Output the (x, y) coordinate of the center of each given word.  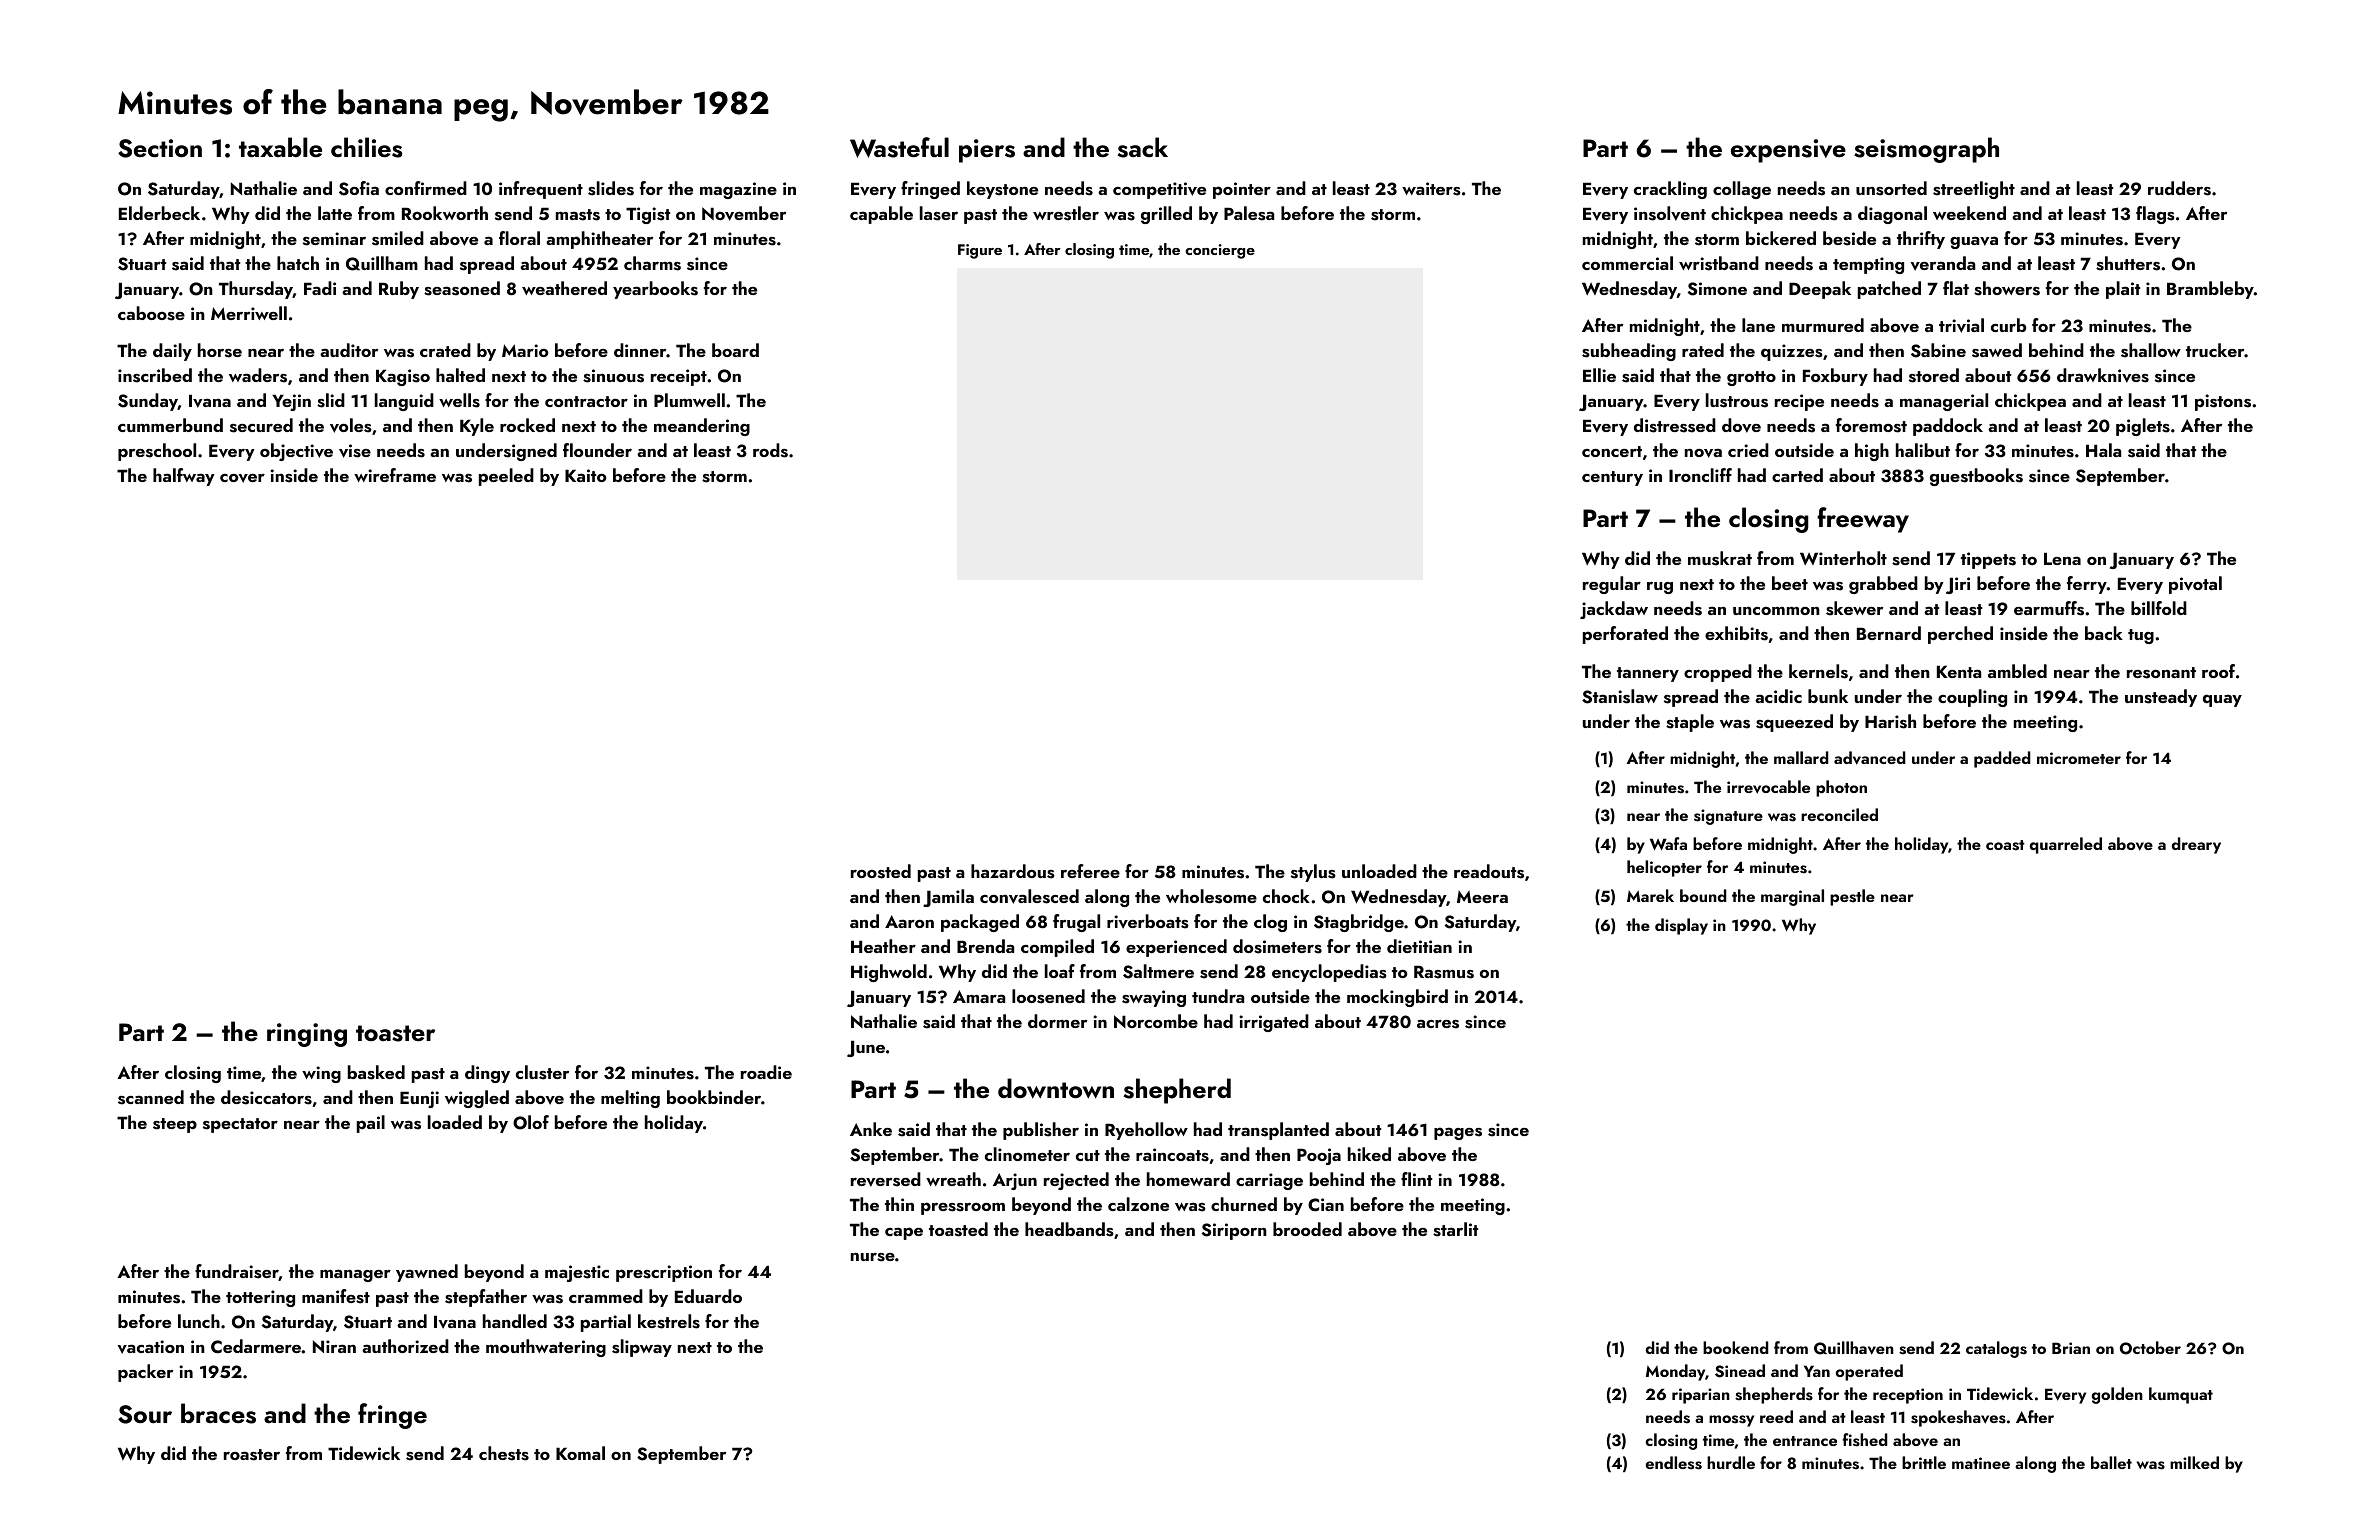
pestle (1852, 897)
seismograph (1926, 150)
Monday (1675, 1372)
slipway (642, 1348)
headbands (1069, 1229)
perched (1960, 635)
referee (1090, 871)
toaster (395, 1033)
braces (218, 1413)
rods (770, 450)
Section (160, 148)
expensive (1788, 151)
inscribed (155, 375)
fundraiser (237, 1272)
